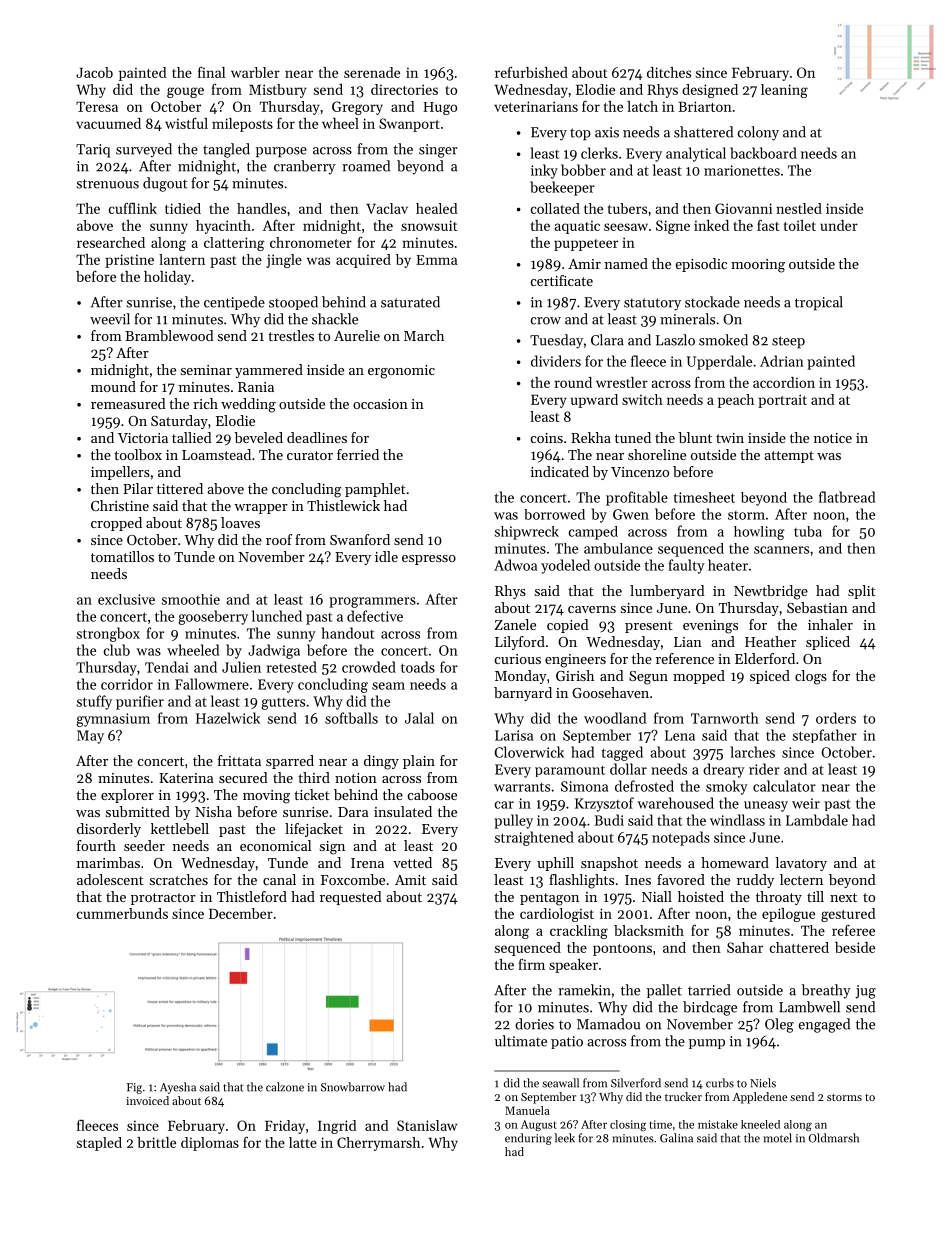 The image size is (952, 1233). I want to click on ergonomic, so click(401, 372).
